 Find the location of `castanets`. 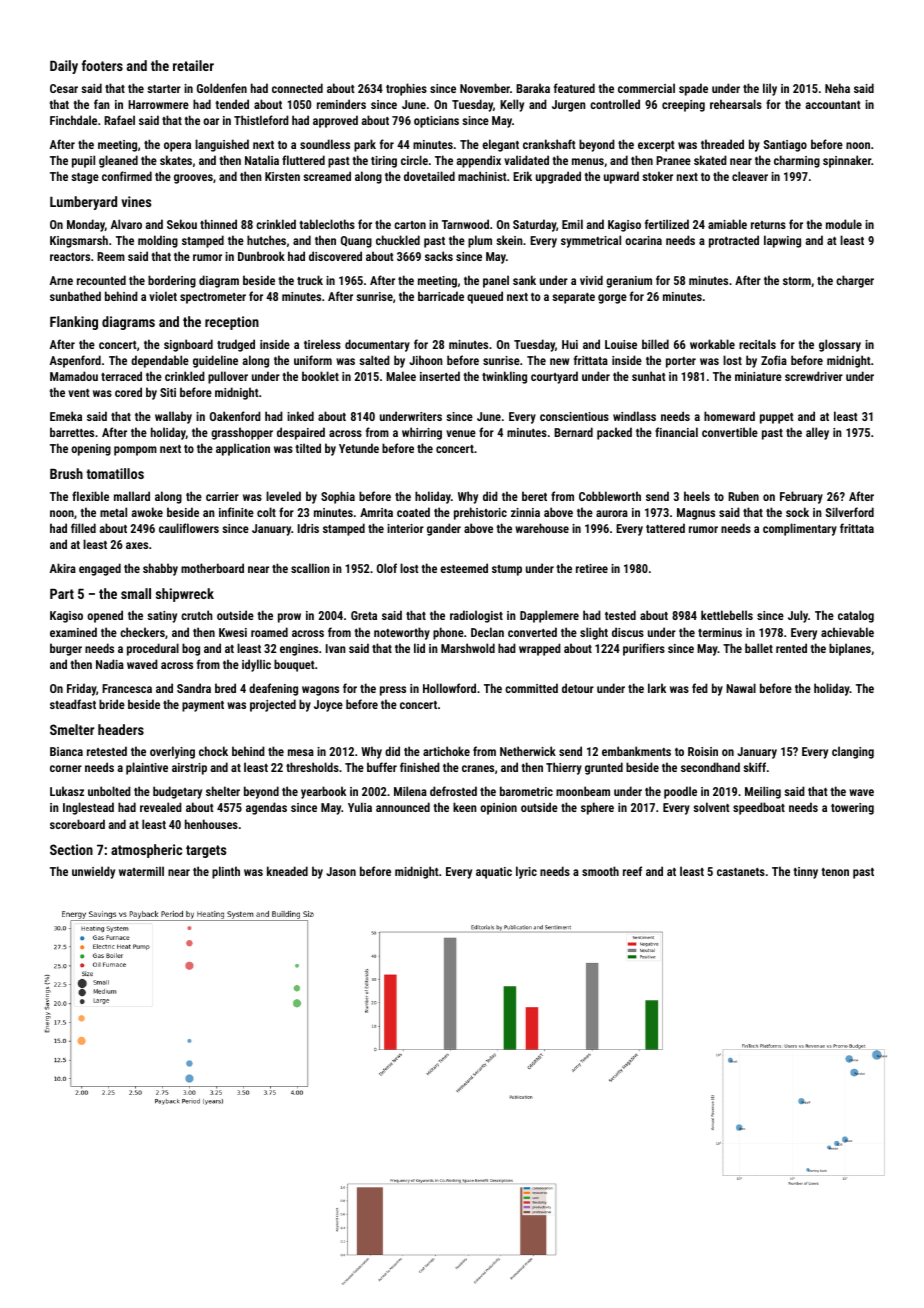

castanets is located at coordinates (741, 872).
